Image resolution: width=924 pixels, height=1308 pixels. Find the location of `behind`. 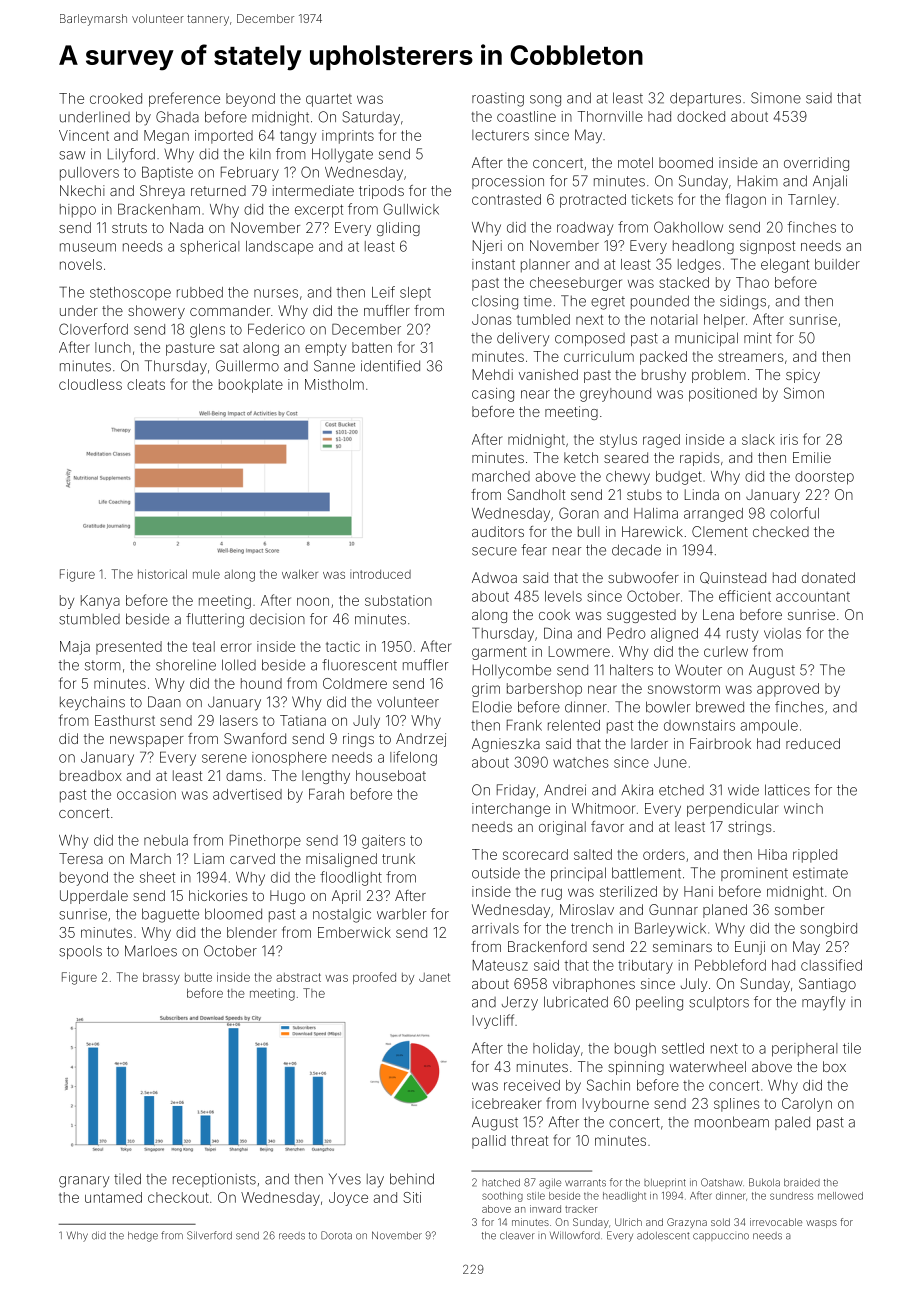

behind is located at coordinates (412, 1179).
